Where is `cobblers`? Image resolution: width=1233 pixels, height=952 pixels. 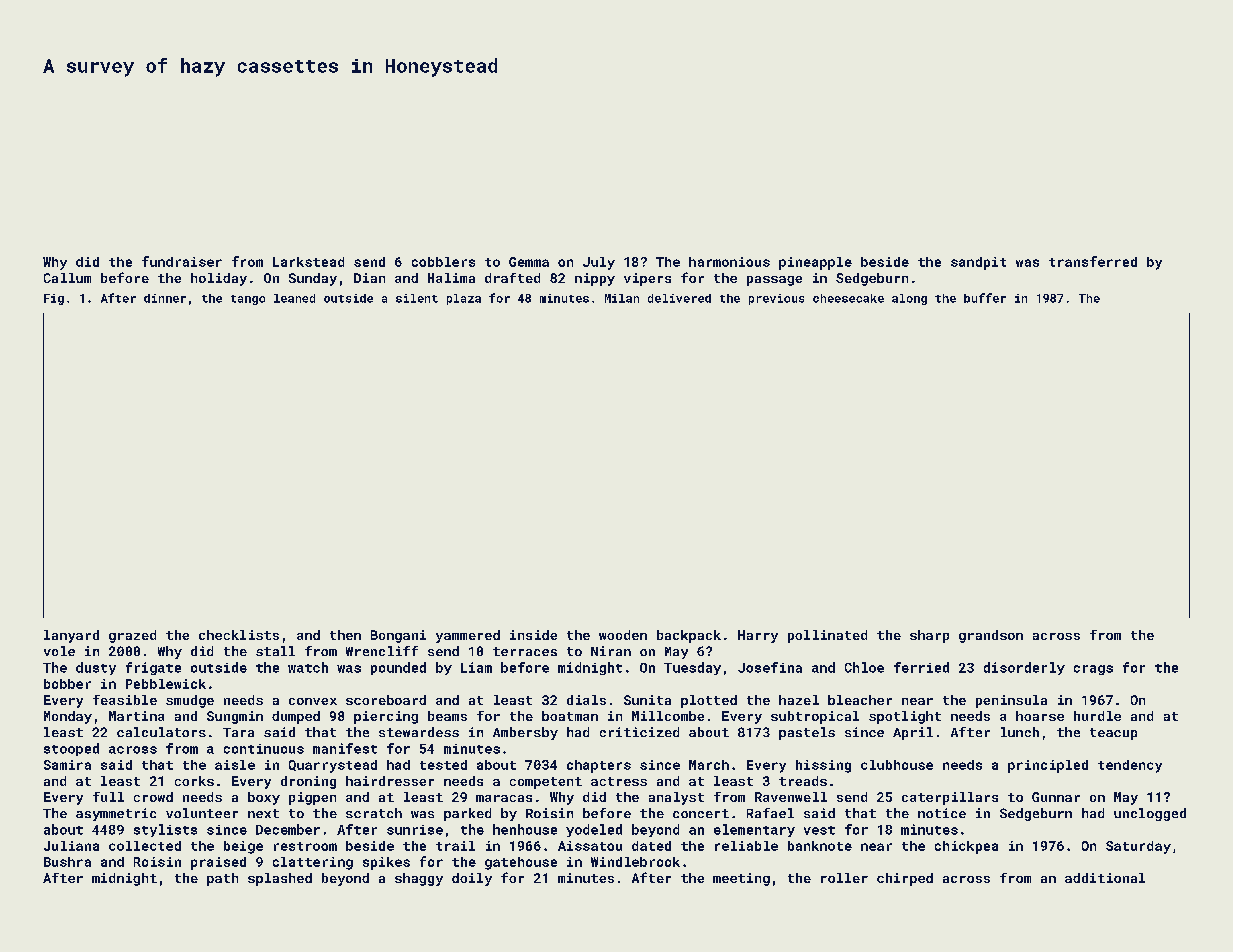 cobblers is located at coordinates (443, 262).
